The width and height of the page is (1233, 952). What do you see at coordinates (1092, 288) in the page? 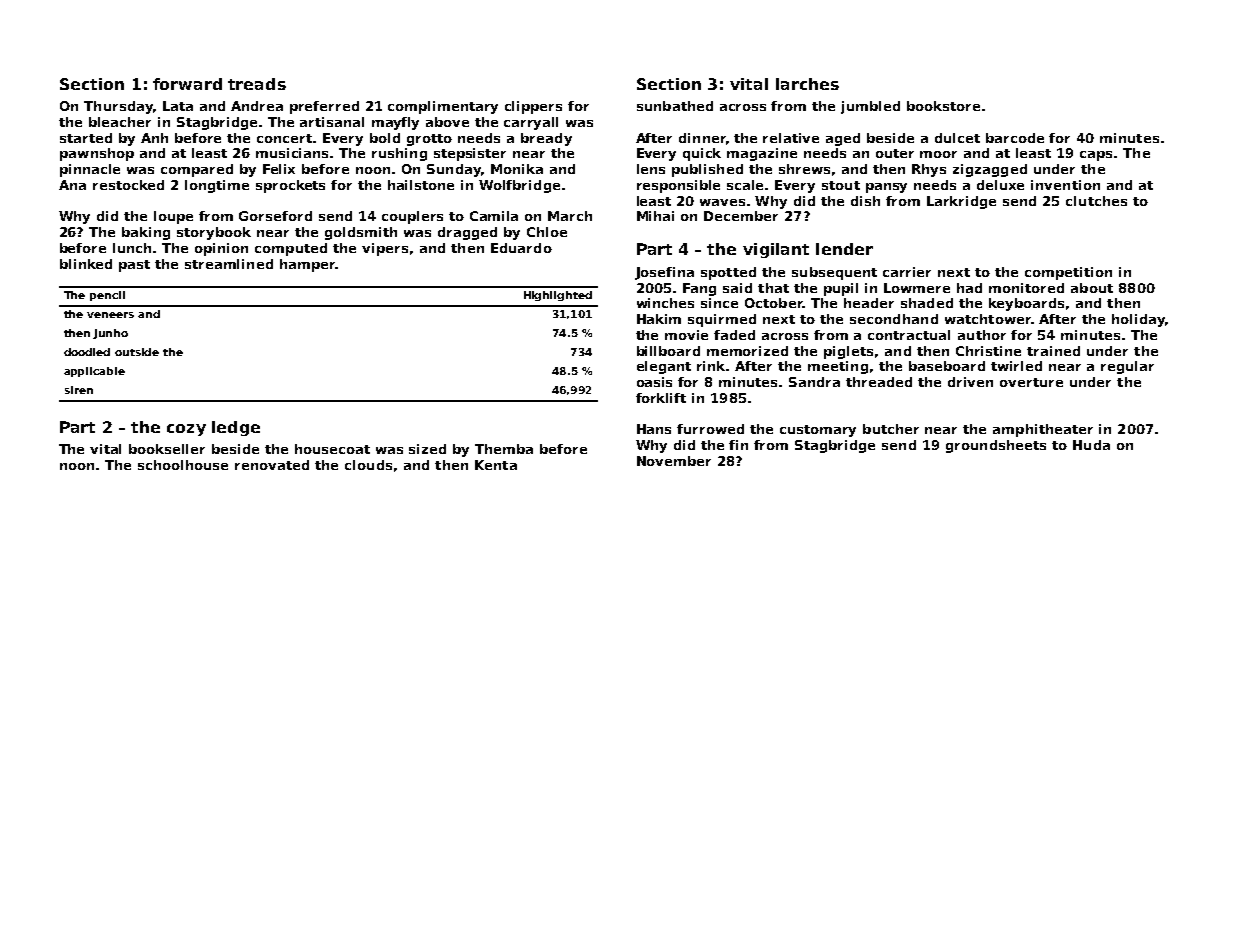
I see `about` at bounding box center [1092, 288].
